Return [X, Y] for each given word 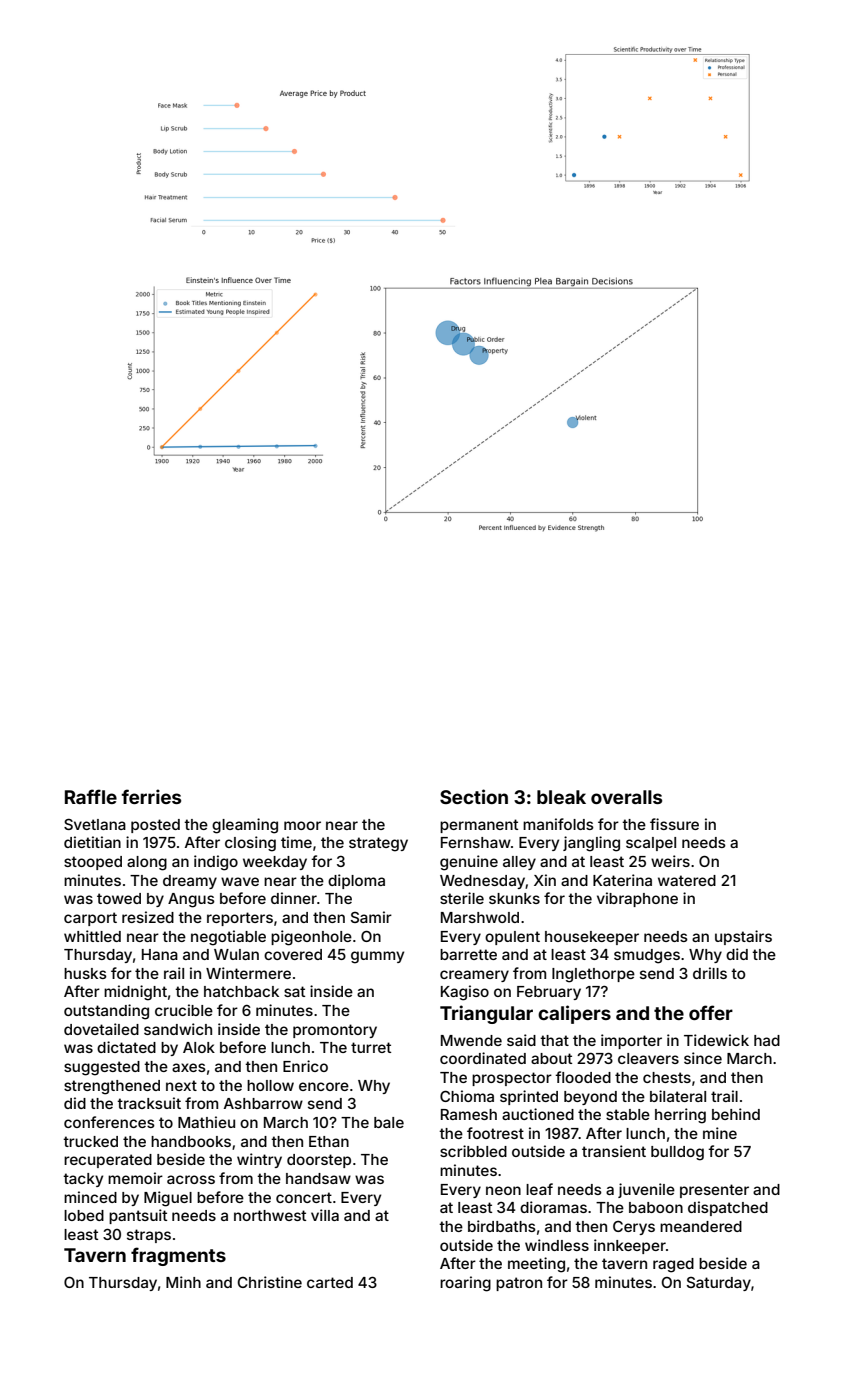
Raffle [91, 796]
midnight [135, 993]
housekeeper [592, 938]
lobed [84, 1215]
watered [687, 880]
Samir [371, 917]
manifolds [558, 824]
